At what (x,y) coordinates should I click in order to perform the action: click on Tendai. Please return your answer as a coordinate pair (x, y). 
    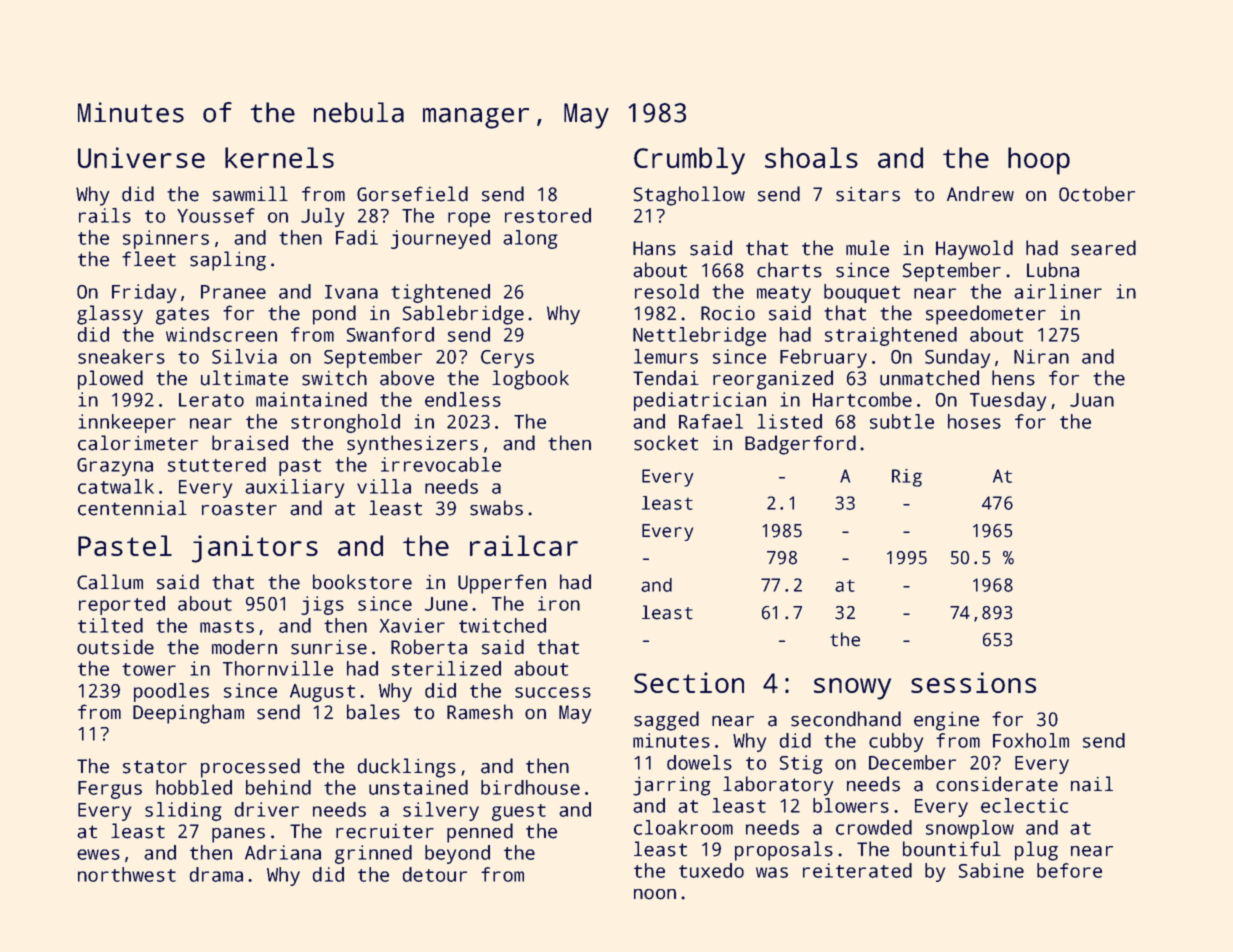
    Looking at the image, I should click on (666, 378).
